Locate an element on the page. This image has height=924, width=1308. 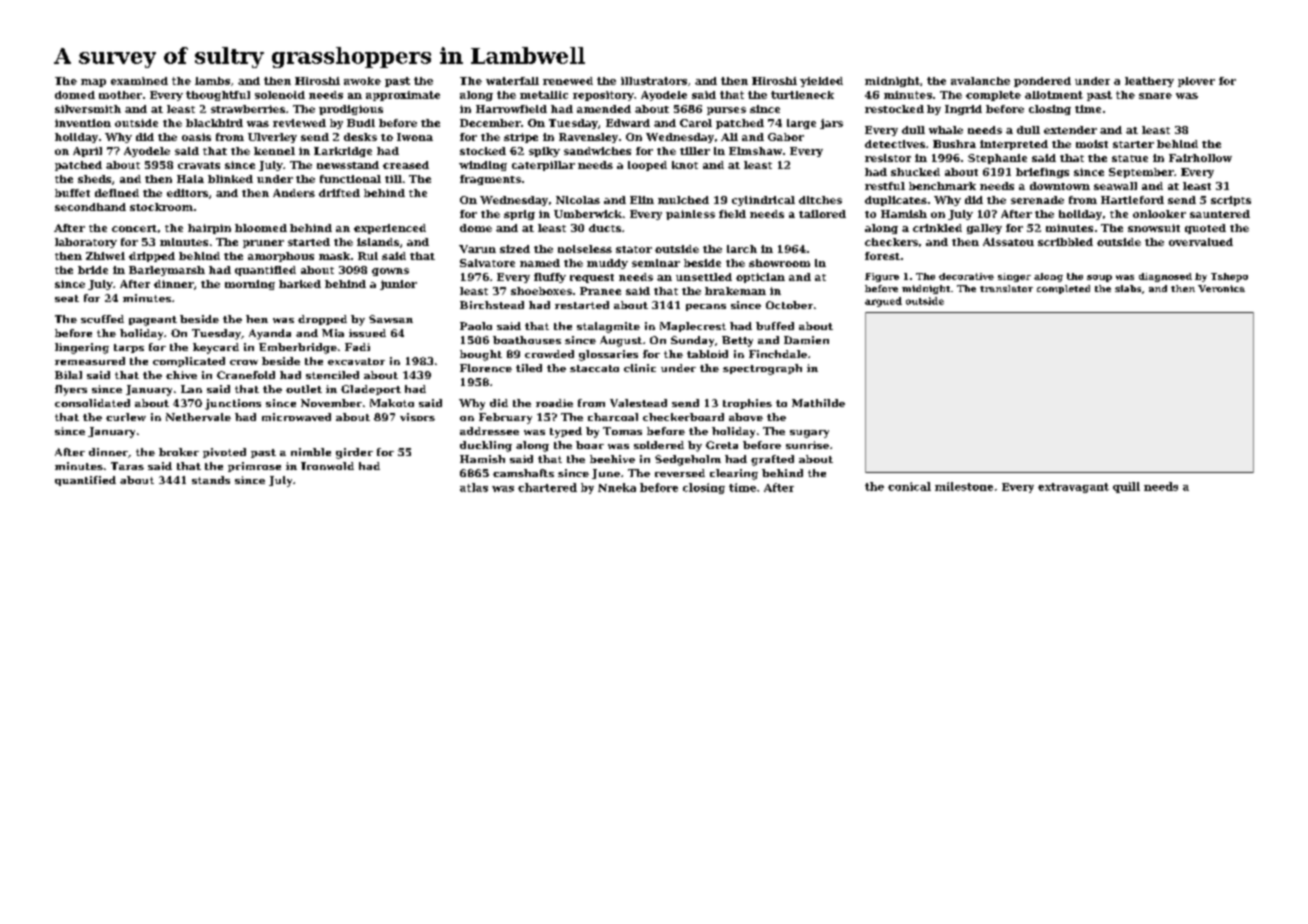
amorphous is located at coordinates (281, 257).
